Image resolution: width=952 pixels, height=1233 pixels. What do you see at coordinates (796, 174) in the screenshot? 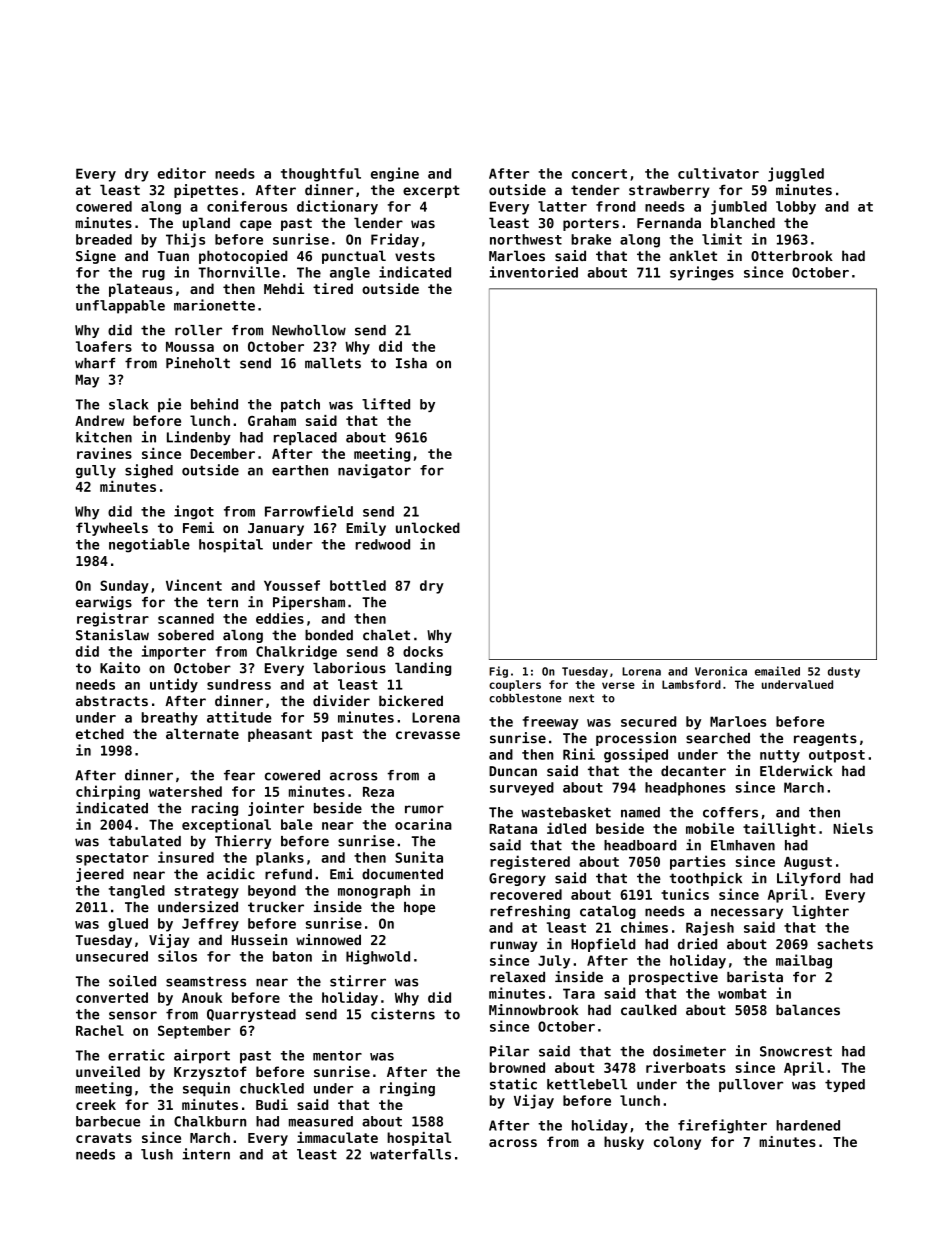
I see `juggled` at bounding box center [796, 174].
